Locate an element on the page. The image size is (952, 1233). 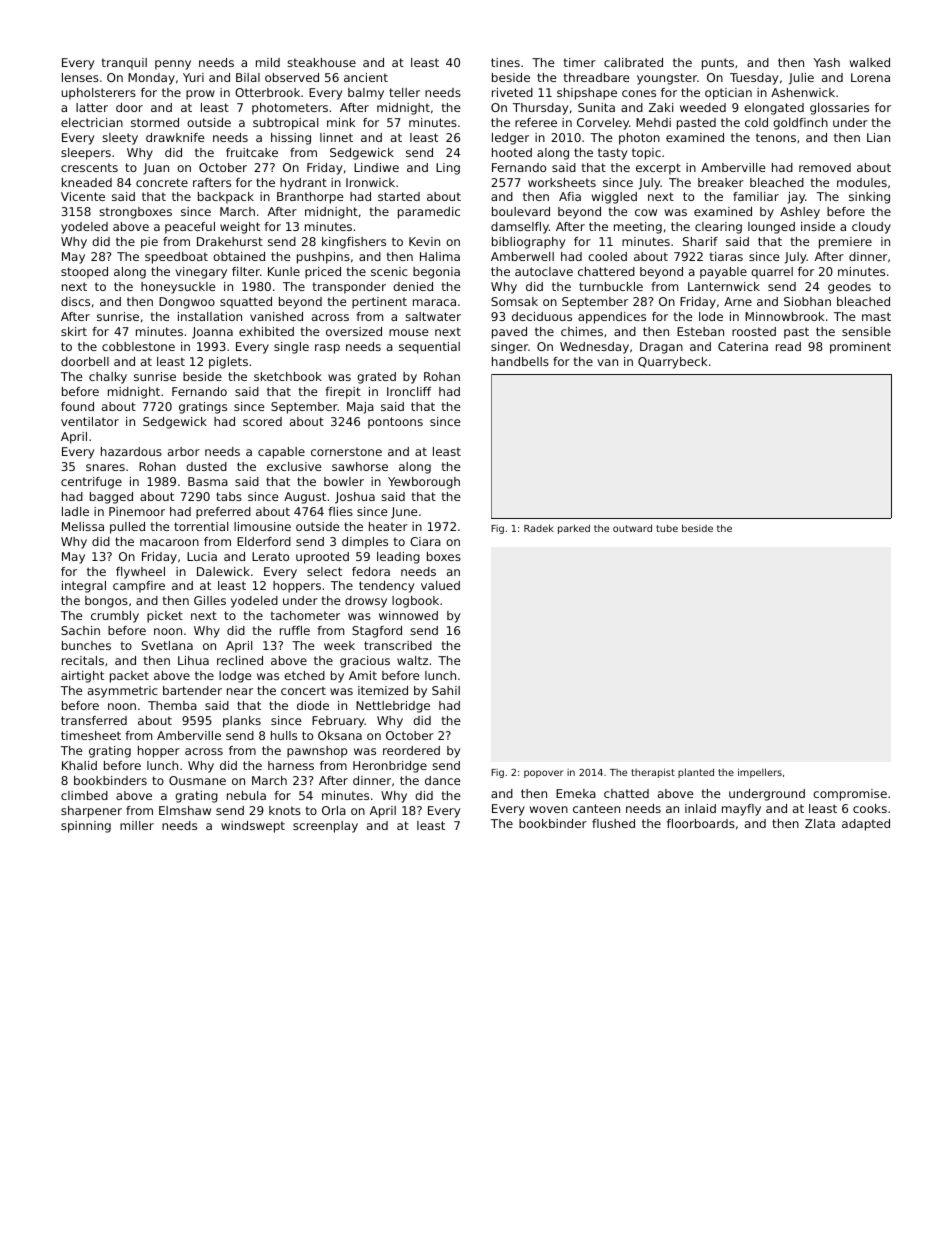
Oksana is located at coordinates (340, 735).
